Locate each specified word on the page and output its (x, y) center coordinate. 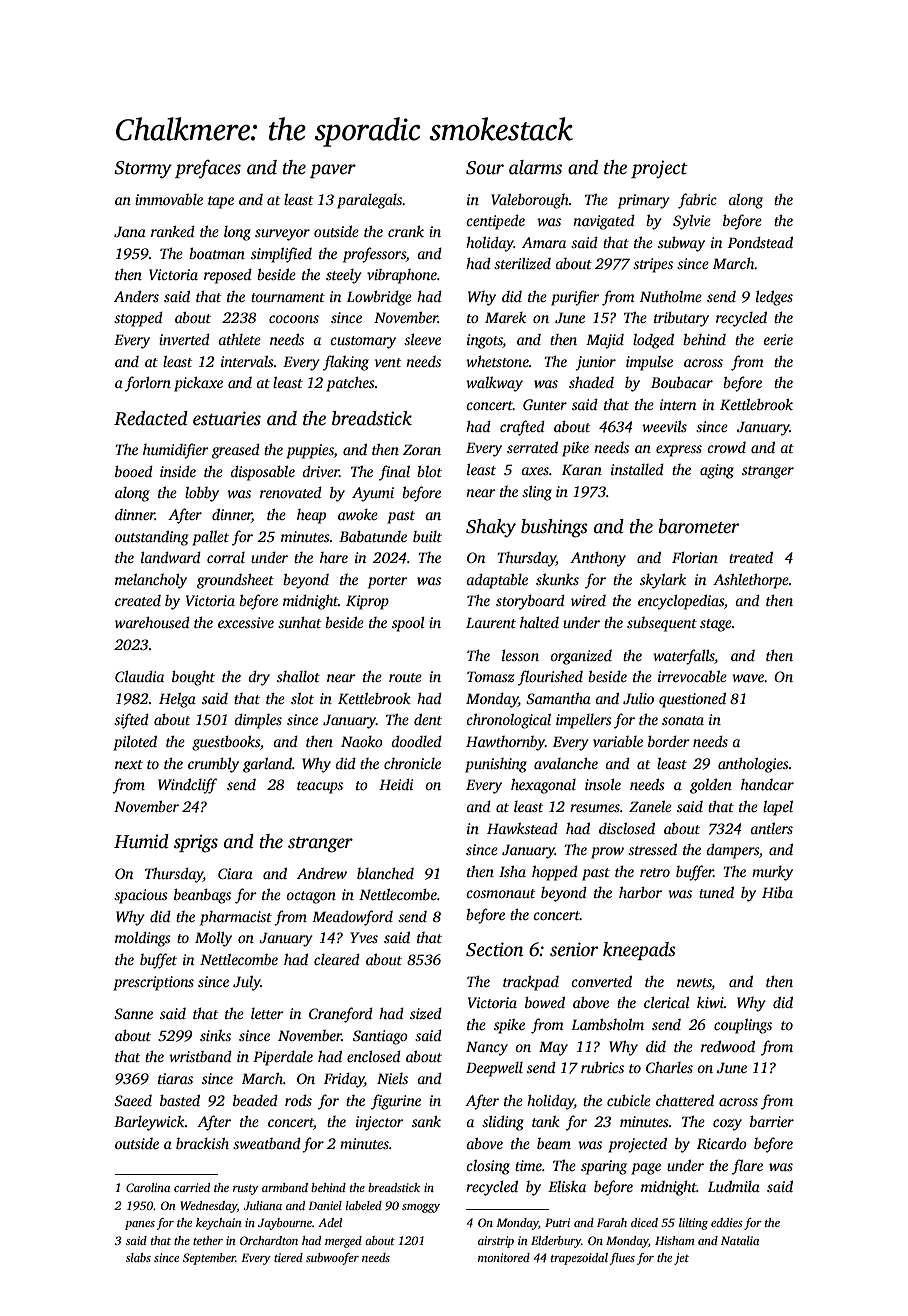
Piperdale (283, 1058)
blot (429, 471)
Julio (638, 698)
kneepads (639, 951)
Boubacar (682, 382)
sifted (131, 721)
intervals (247, 361)
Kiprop (367, 602)
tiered (288, 1257)
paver (333, 171)
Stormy (143, 170)
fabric (697, 201)
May (553, 1048)
